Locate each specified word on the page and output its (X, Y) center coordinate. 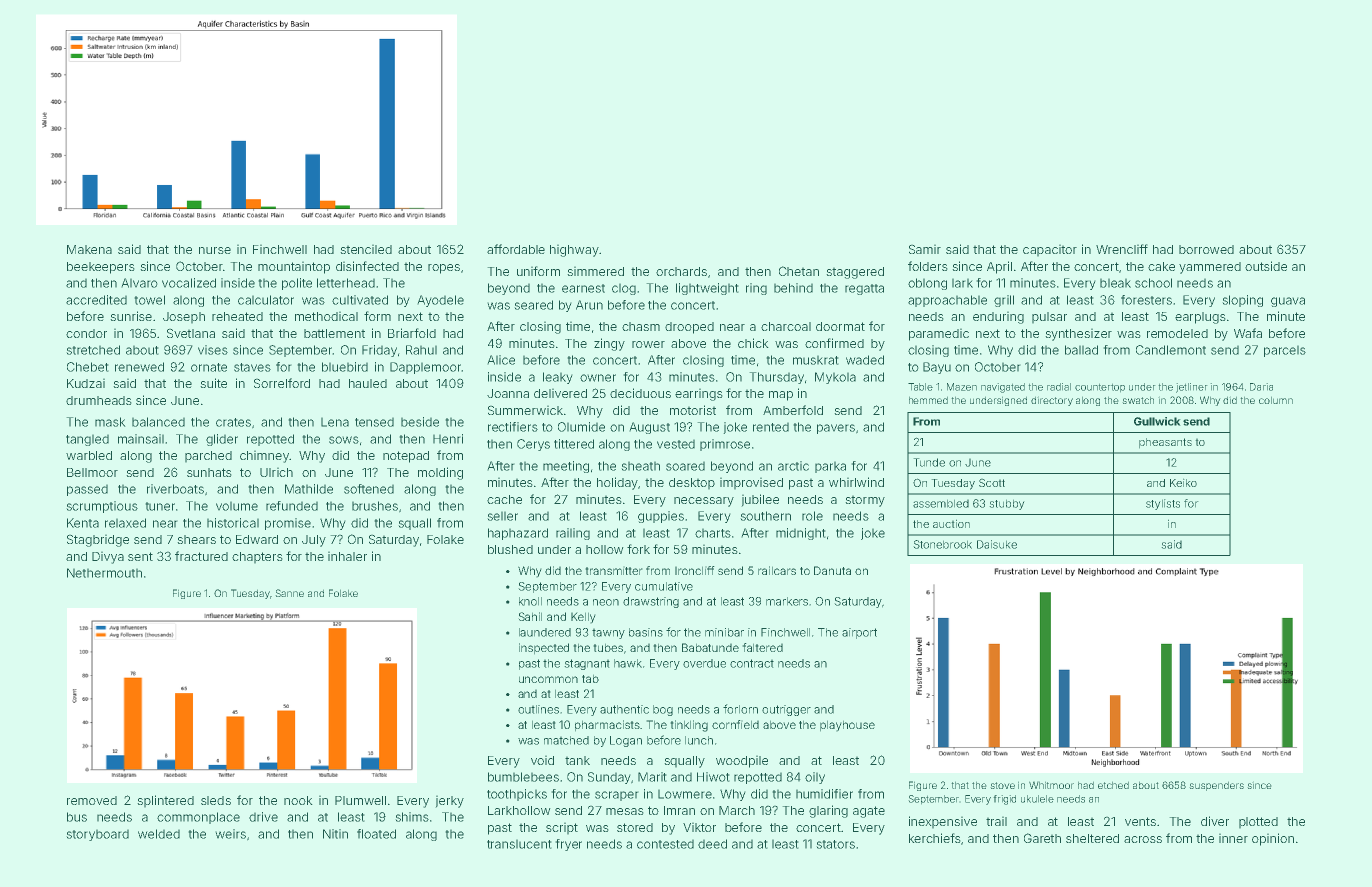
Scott (992, 483)
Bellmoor (92, 472)
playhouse (847, 726)
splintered (166, 801)
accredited (96, 300)
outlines (538, 709)
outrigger (786, 710)
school (1153, 283)
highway (574, 251)
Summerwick (525, 410)
